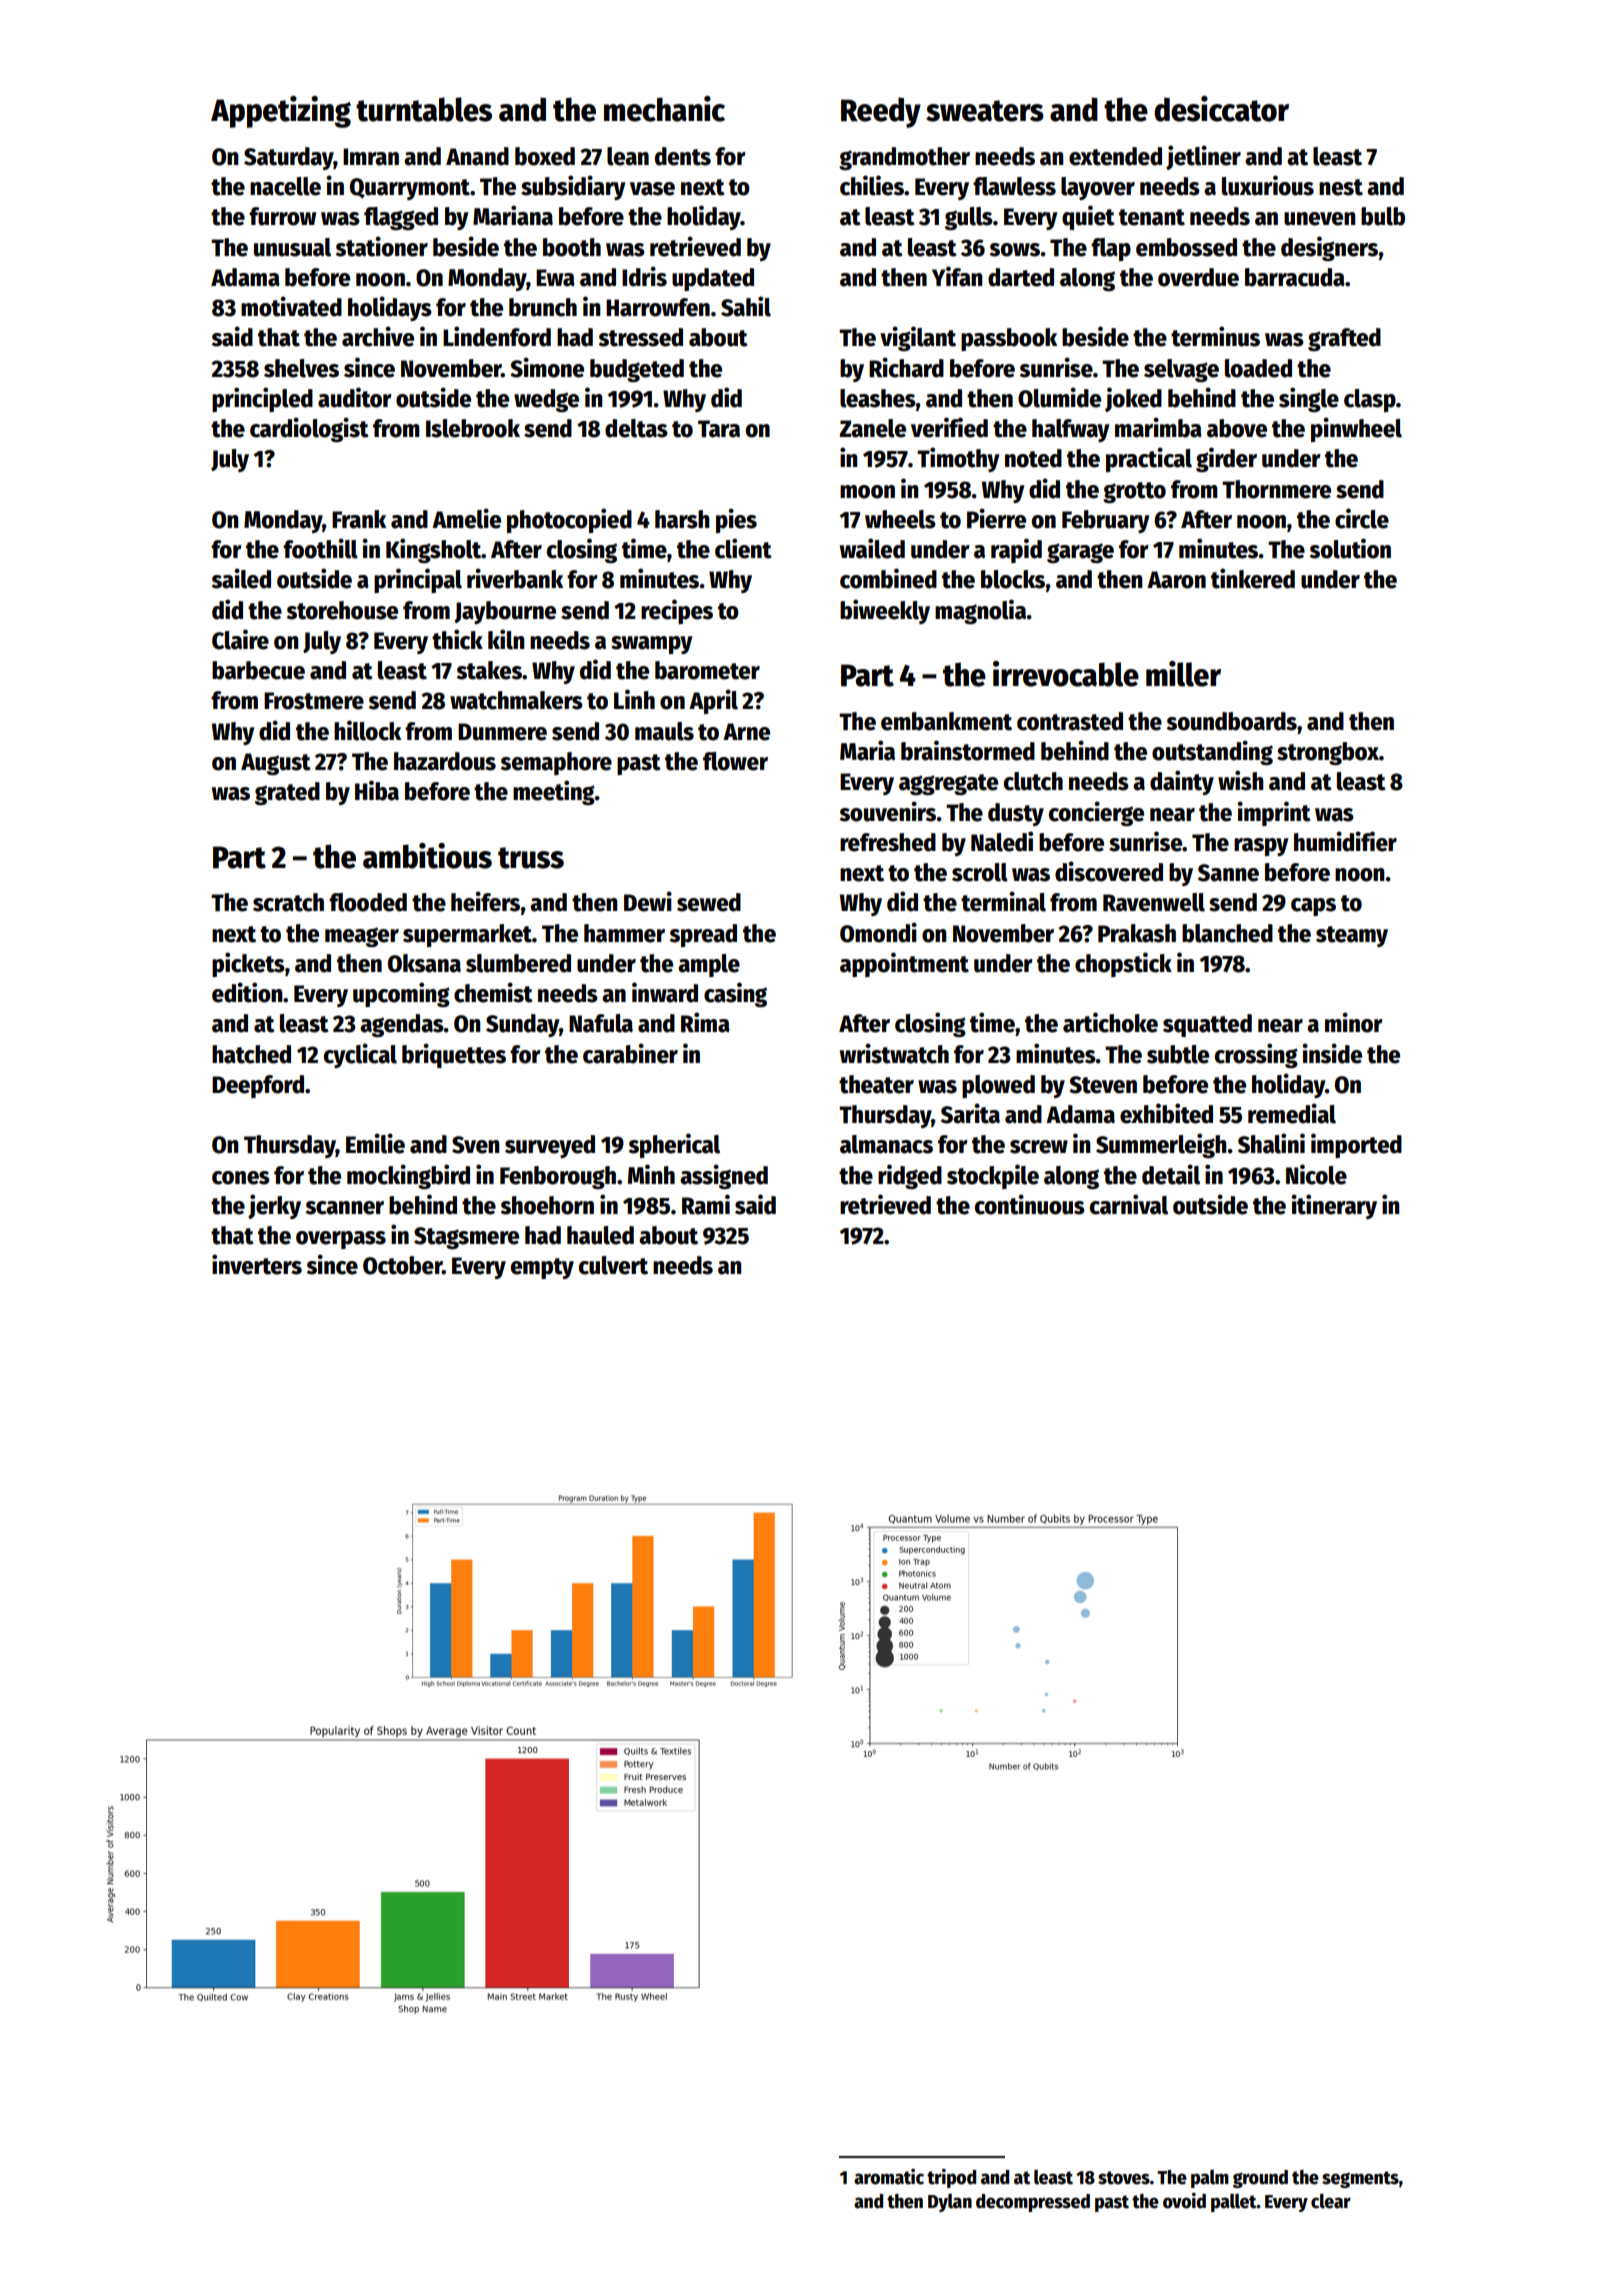  What do you see at coordinates (957, 276) in the screenshot?
I see `Yifan` at bounding box center [957, 276].
